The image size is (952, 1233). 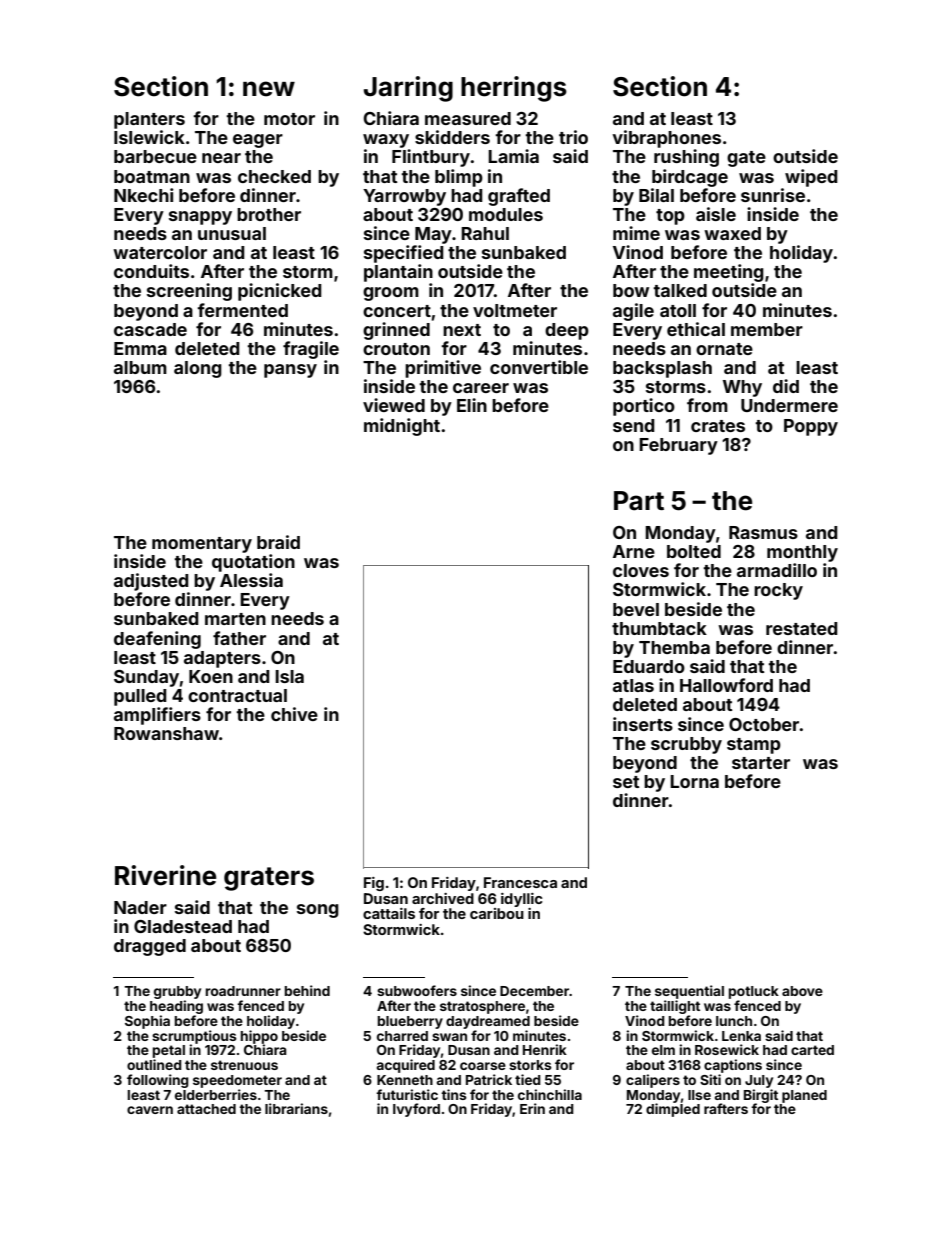 What do you see at coordinates (634, 551) in the image?
I see `Arne` at bounding box center [634, 551].
